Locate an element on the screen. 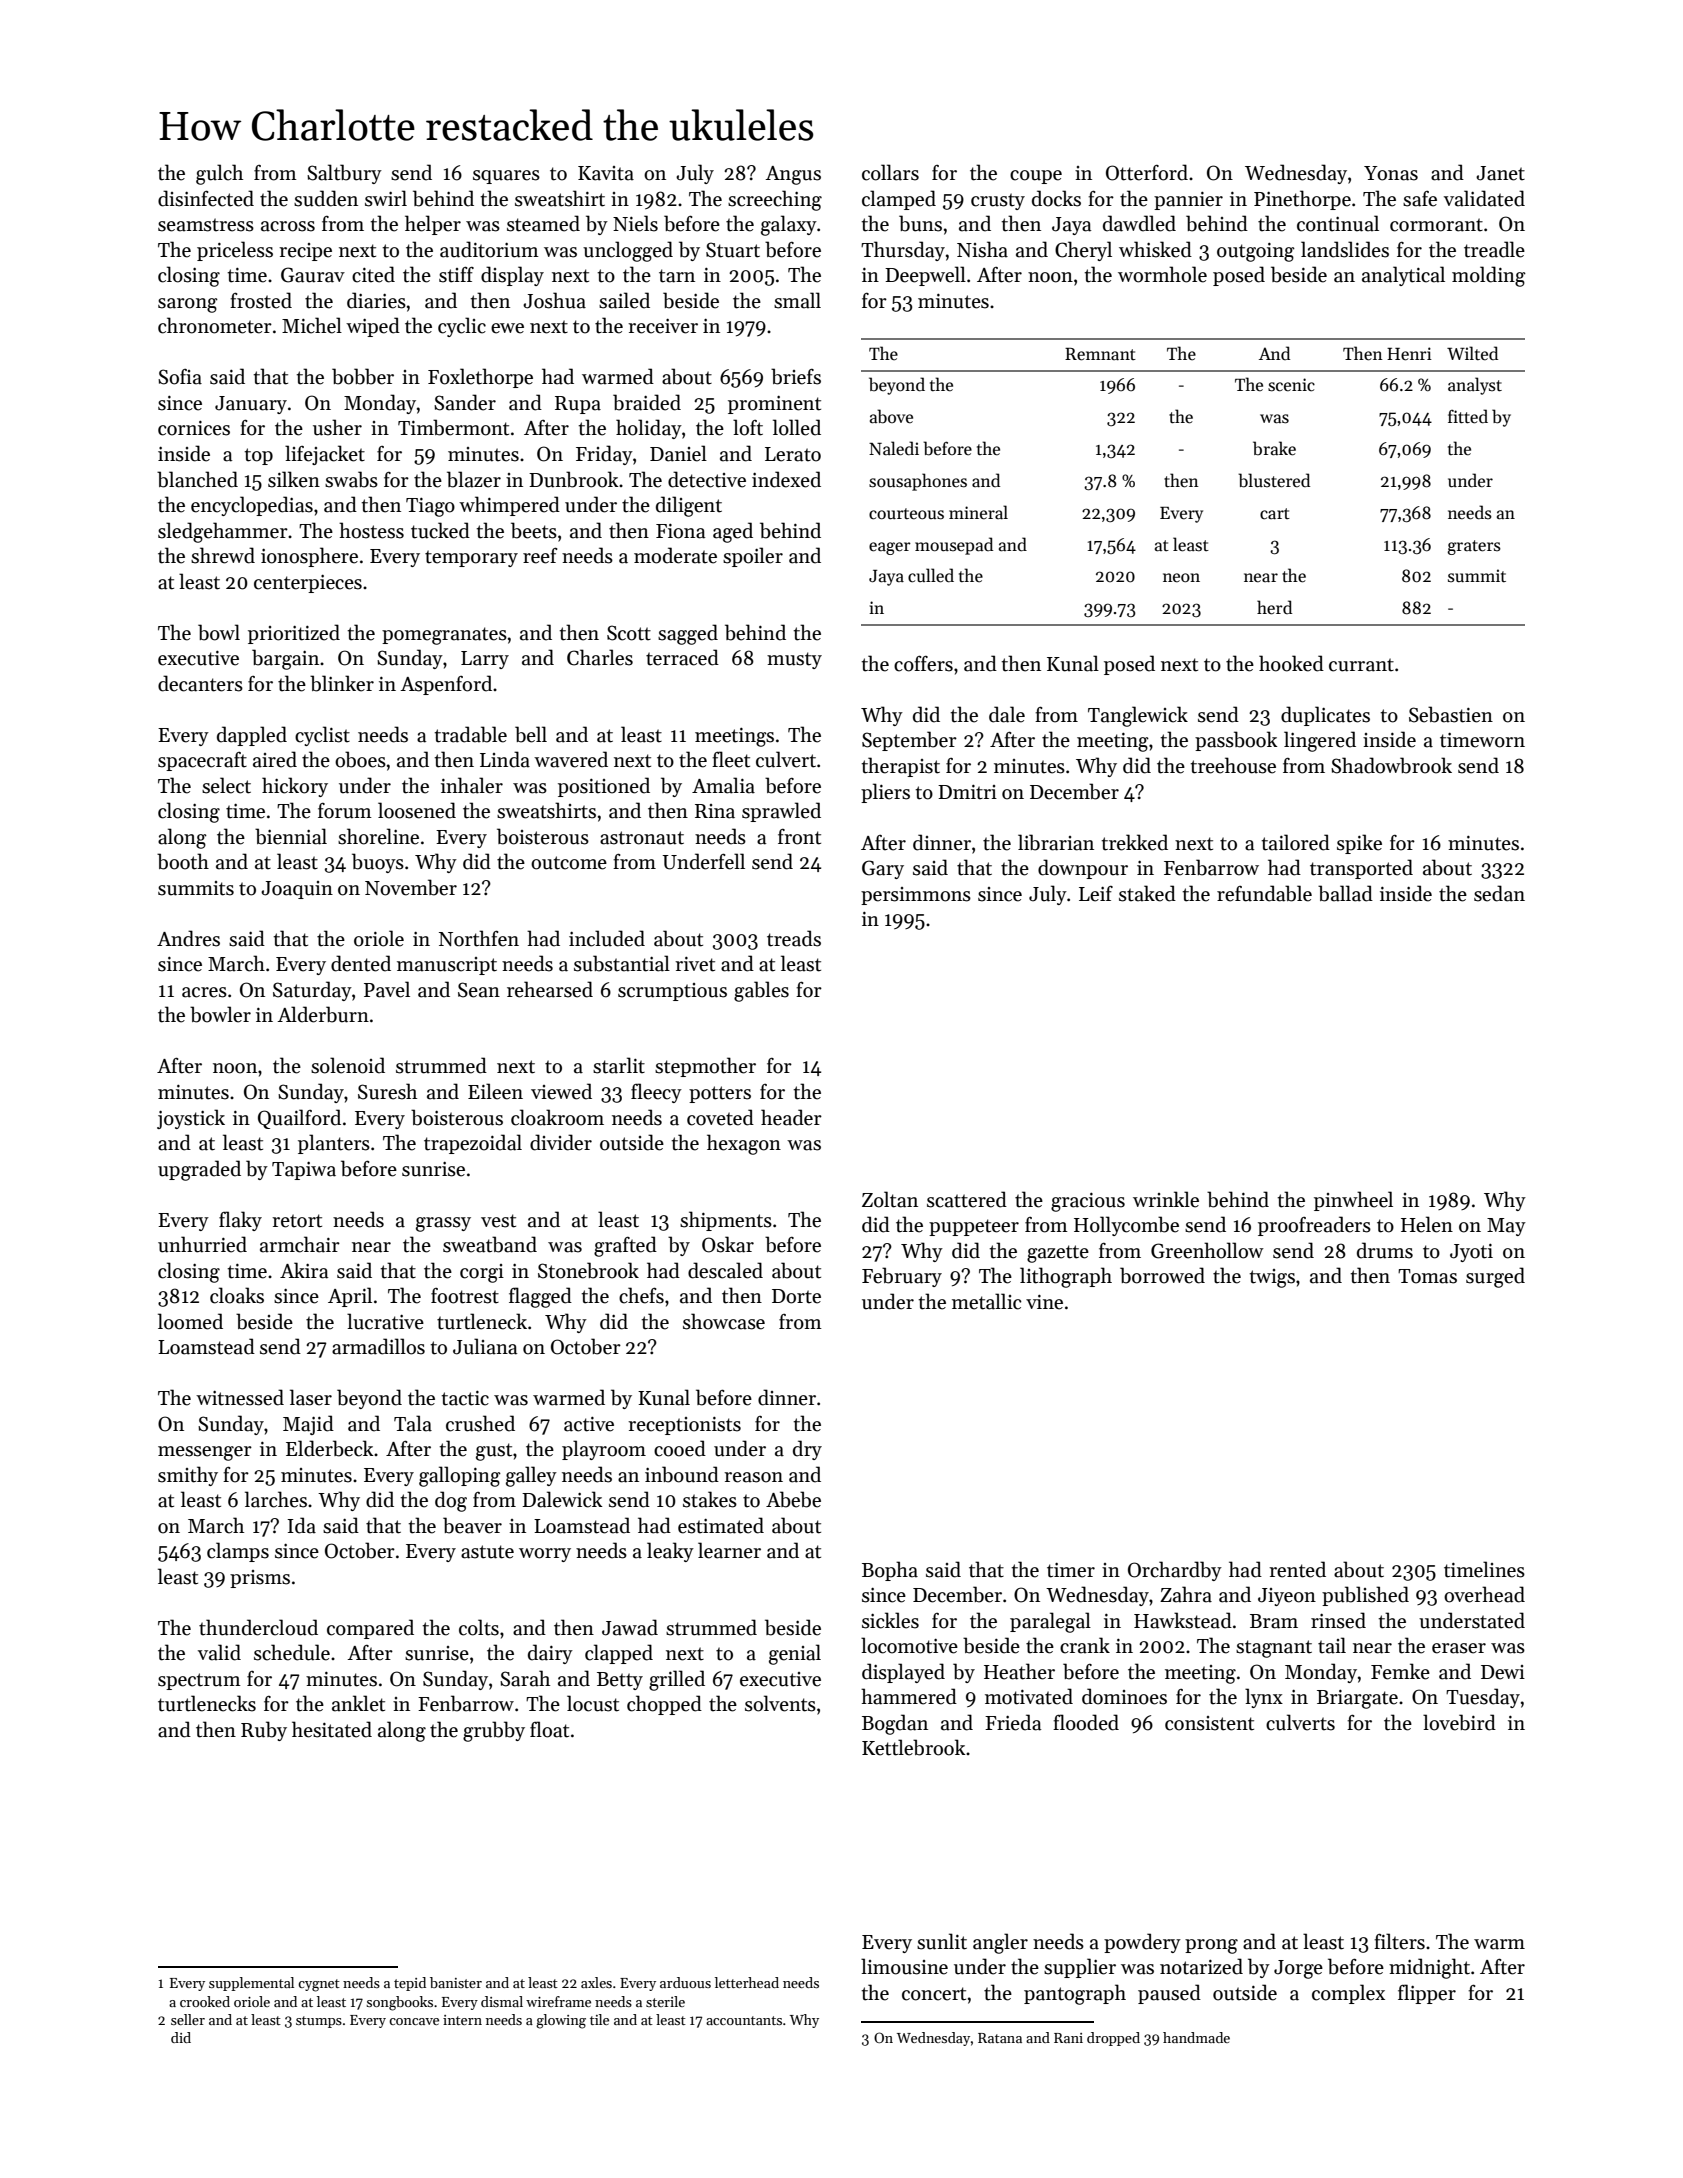 The width and height of the screenshot is (1683, 2178). musty is located at coordinates (794, 660).
